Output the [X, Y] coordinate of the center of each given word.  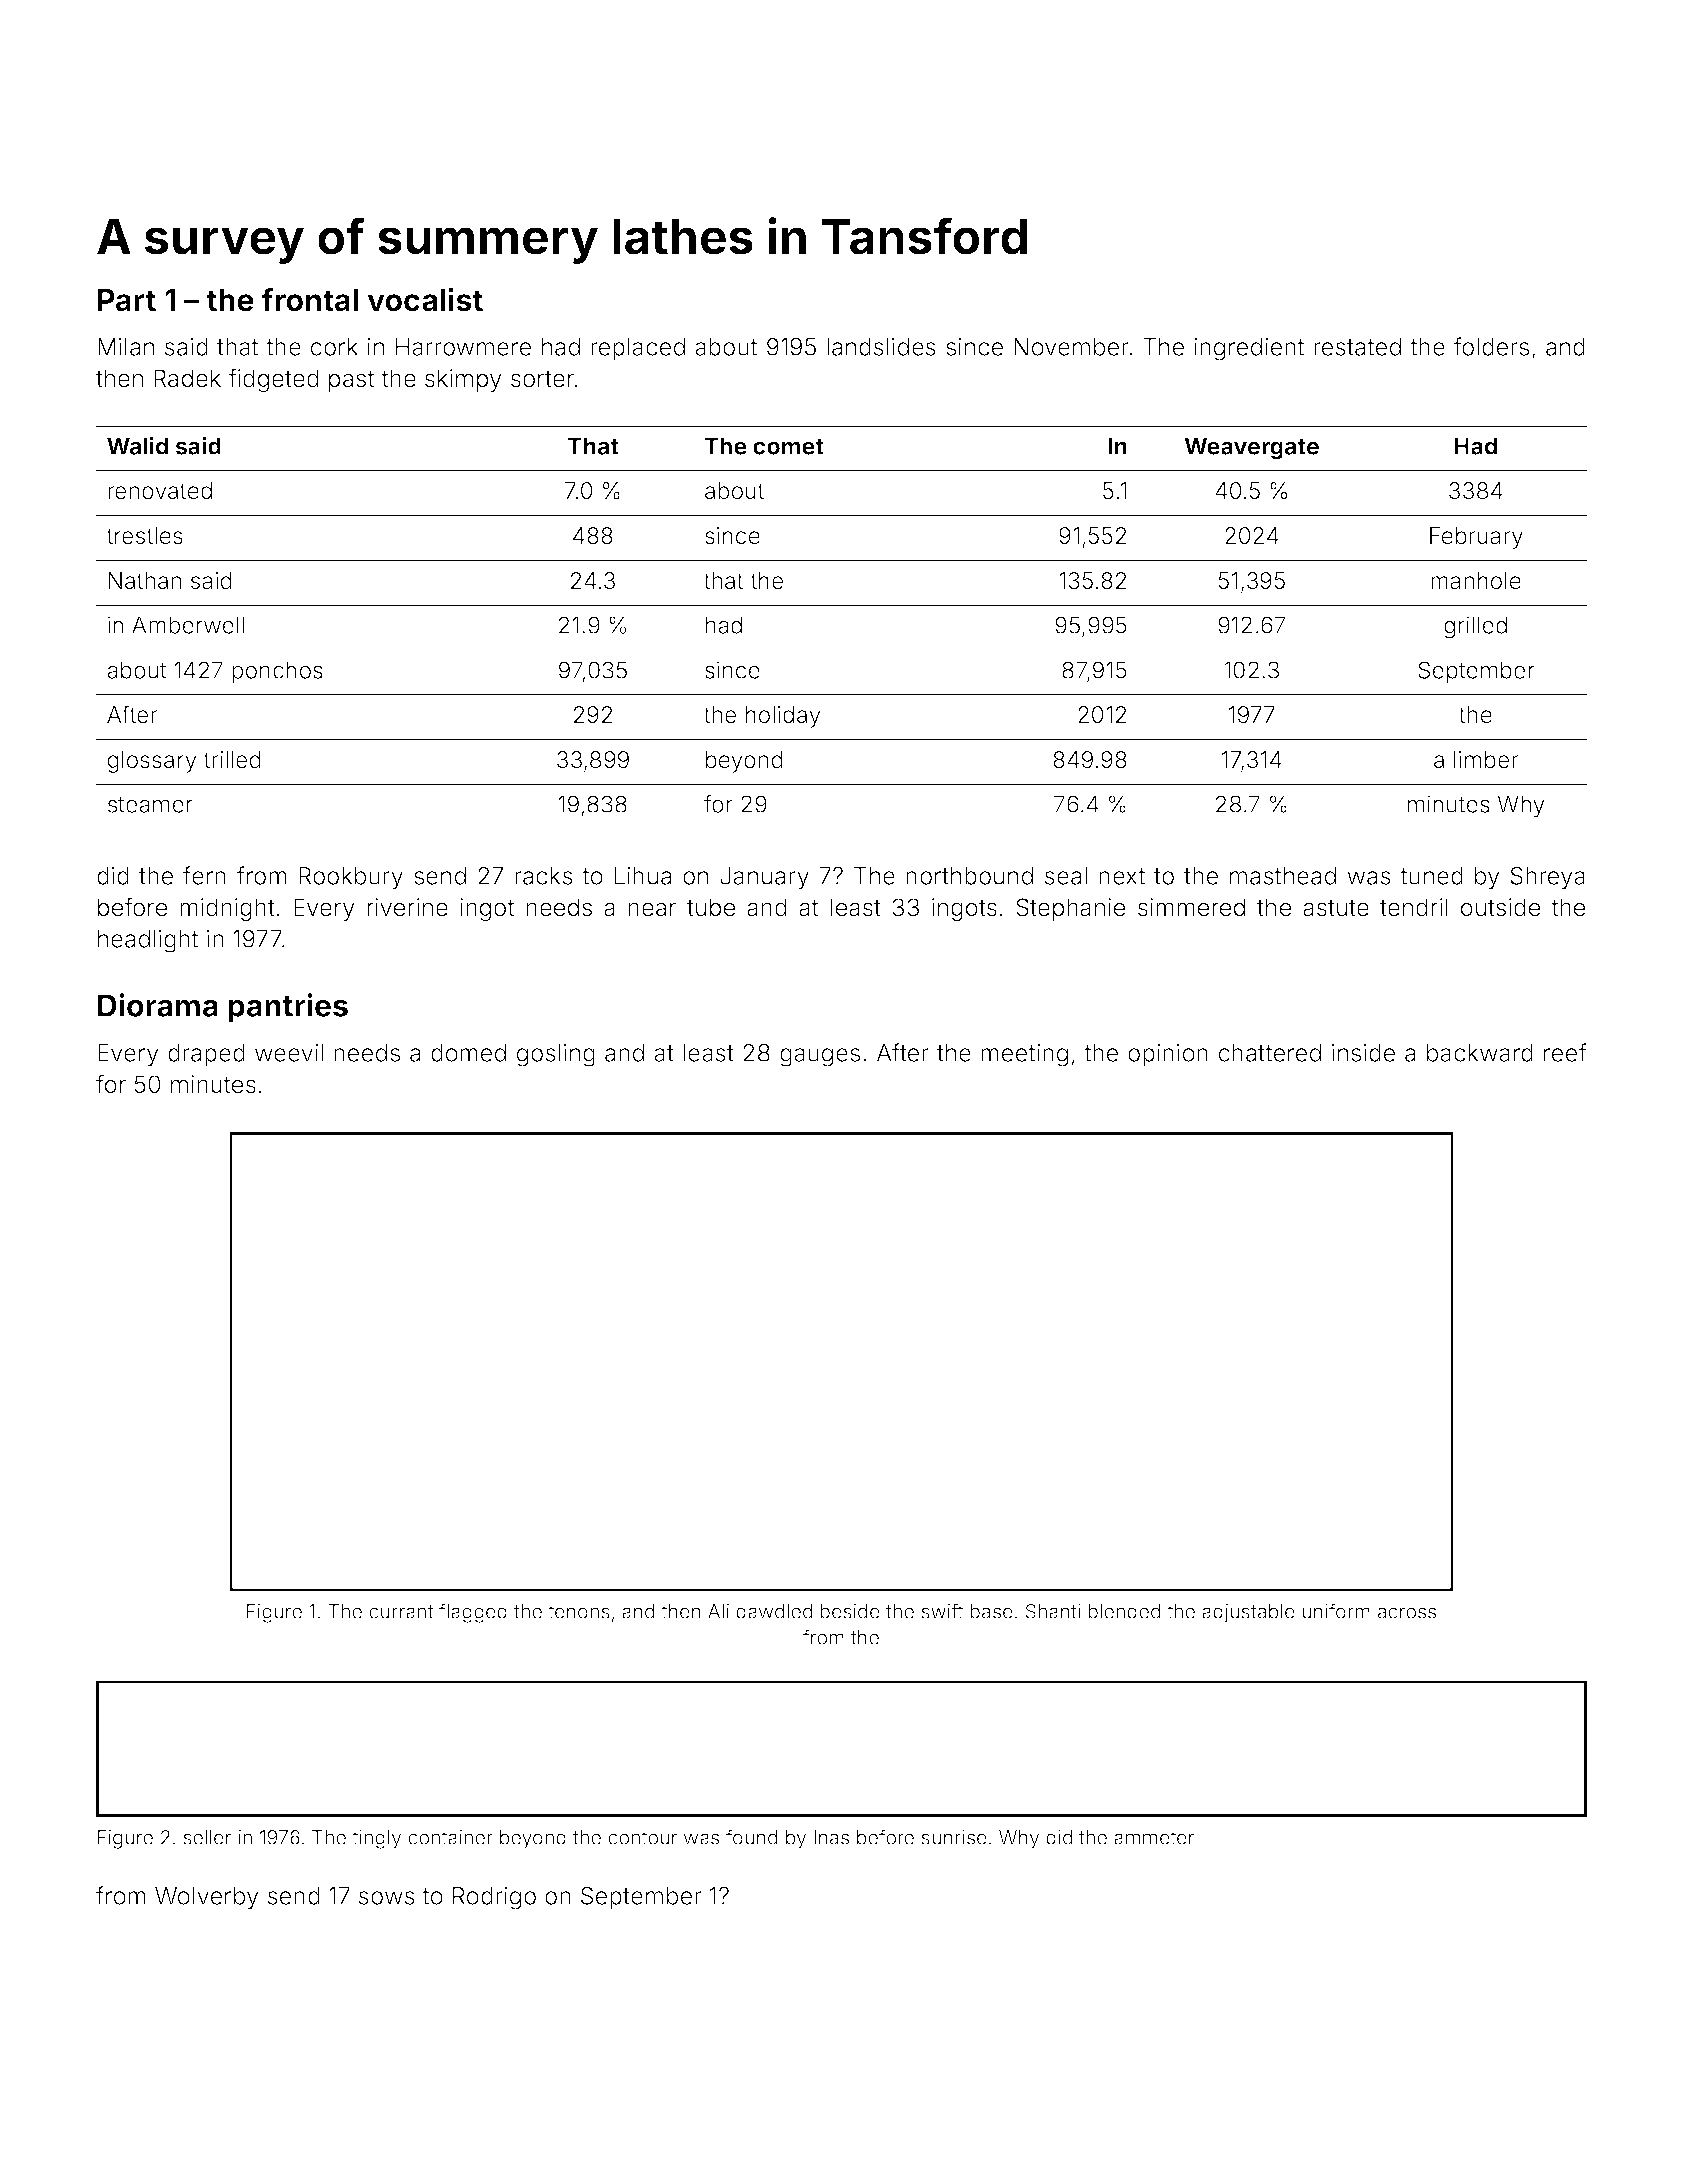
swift [942, 1611]
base [991, 1611]
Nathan [144, 581]
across [1407, 1613]
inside [1363, 1052]
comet [788, 447]
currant [401, 1612]
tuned [1431, 876]
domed [468, 1053]
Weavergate [1251, 448]
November [1071, 347]
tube [711, 907]
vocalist [425, 299]
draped [206, 1055]
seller [207, 1837]
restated [1357, 347]
